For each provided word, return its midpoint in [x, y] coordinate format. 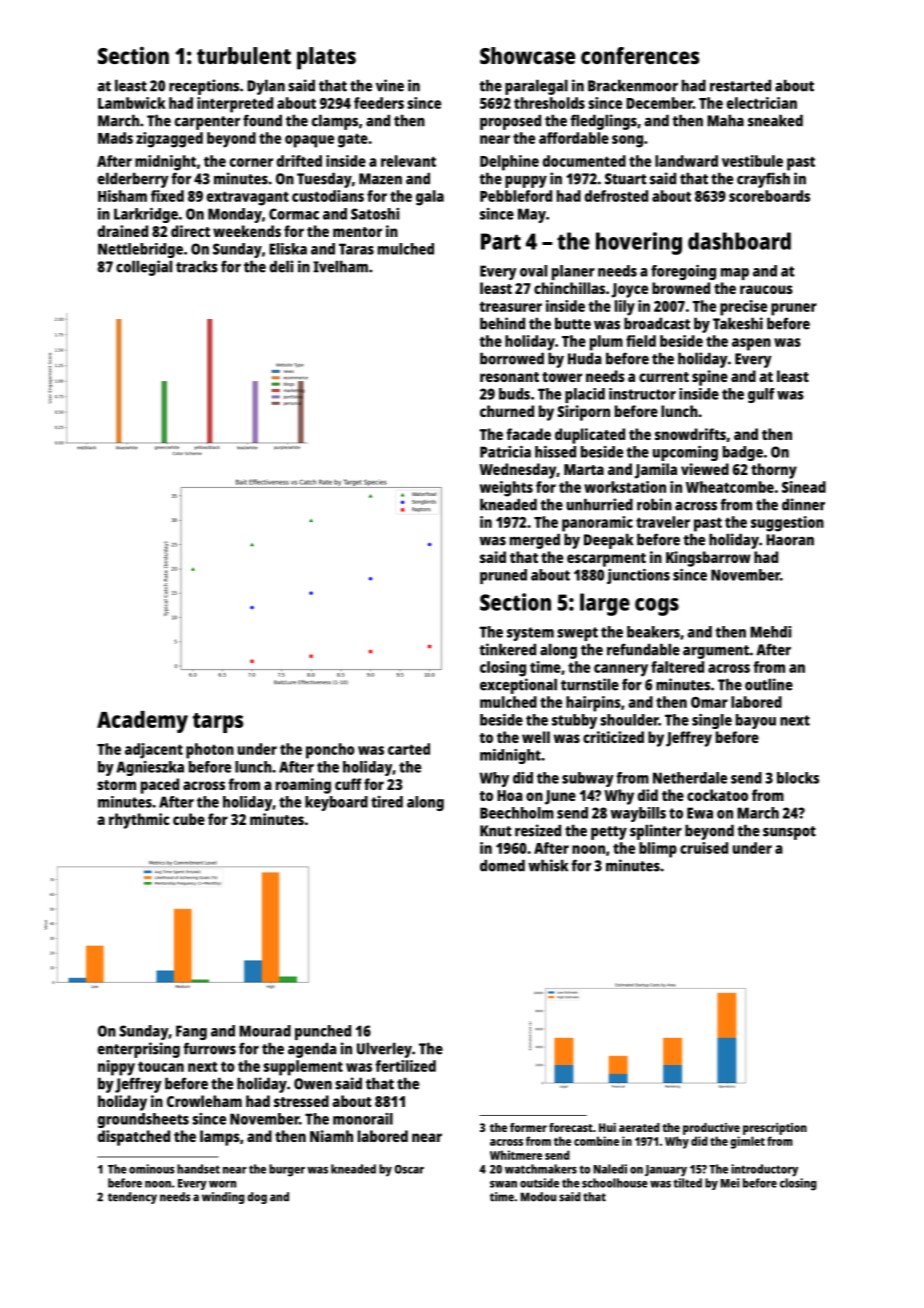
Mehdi [770, 632]
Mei [730, 1183]
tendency [132, 1198]
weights [506, 489]
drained [123, 231]
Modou [538, 1197]
